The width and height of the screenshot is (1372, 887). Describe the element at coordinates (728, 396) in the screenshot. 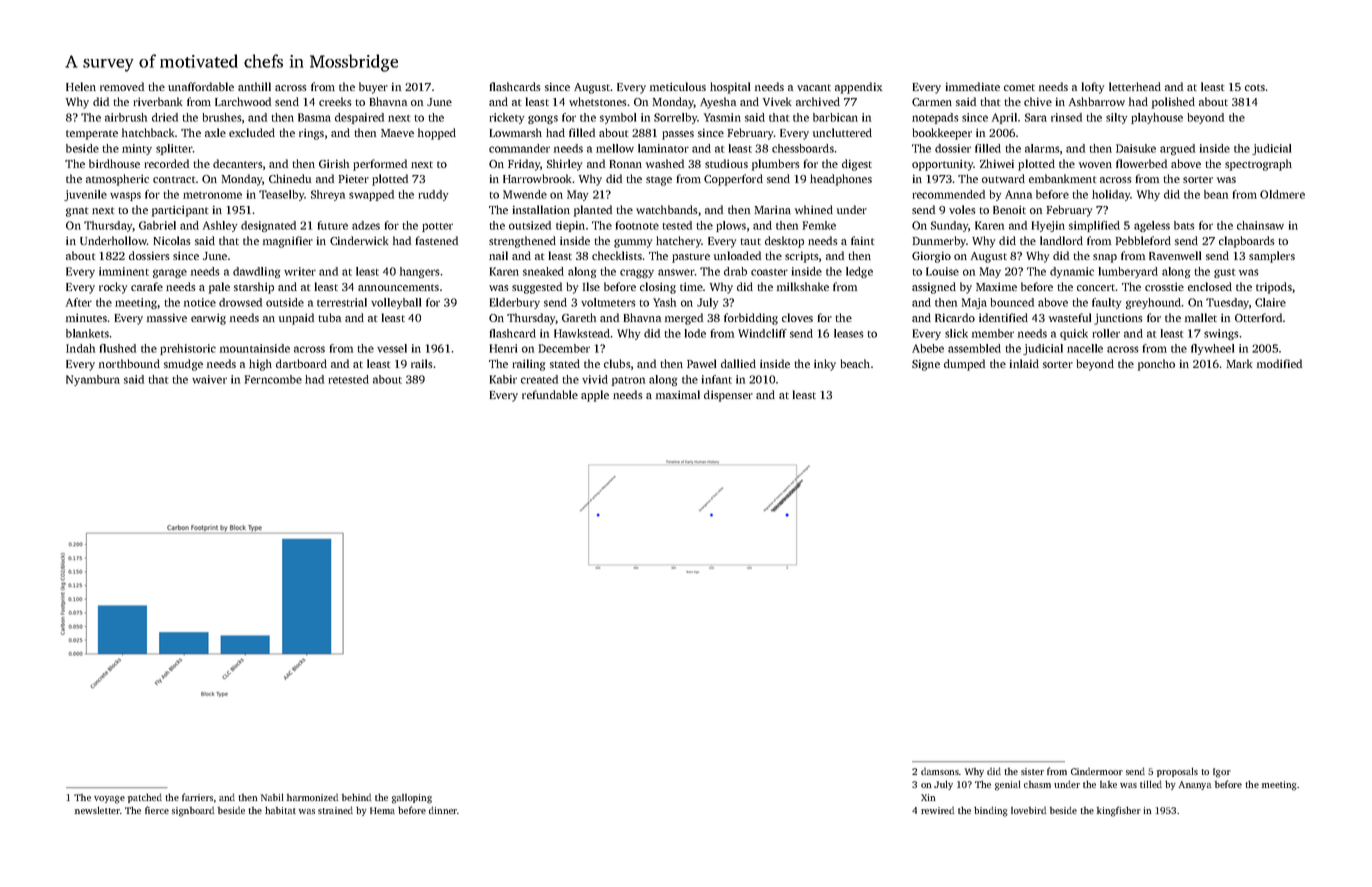

I see `dispenser` at that location.
